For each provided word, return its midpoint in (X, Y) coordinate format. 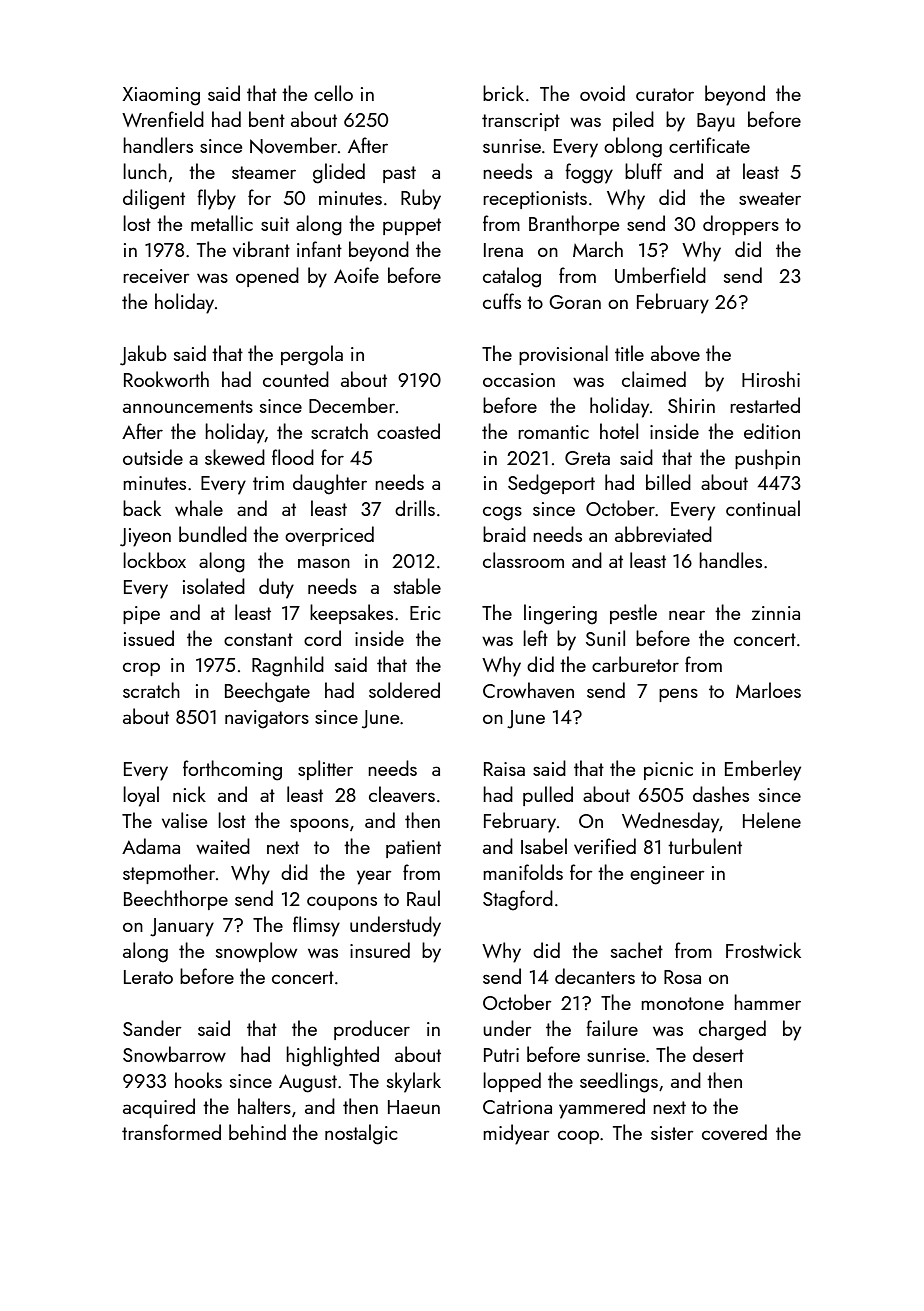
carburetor (635, 664)
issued (149, 638)
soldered (404, 690)
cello (333, 93)
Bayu (716, 122)
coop (578, 1137)
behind (257, 1132)
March (598, 249)
